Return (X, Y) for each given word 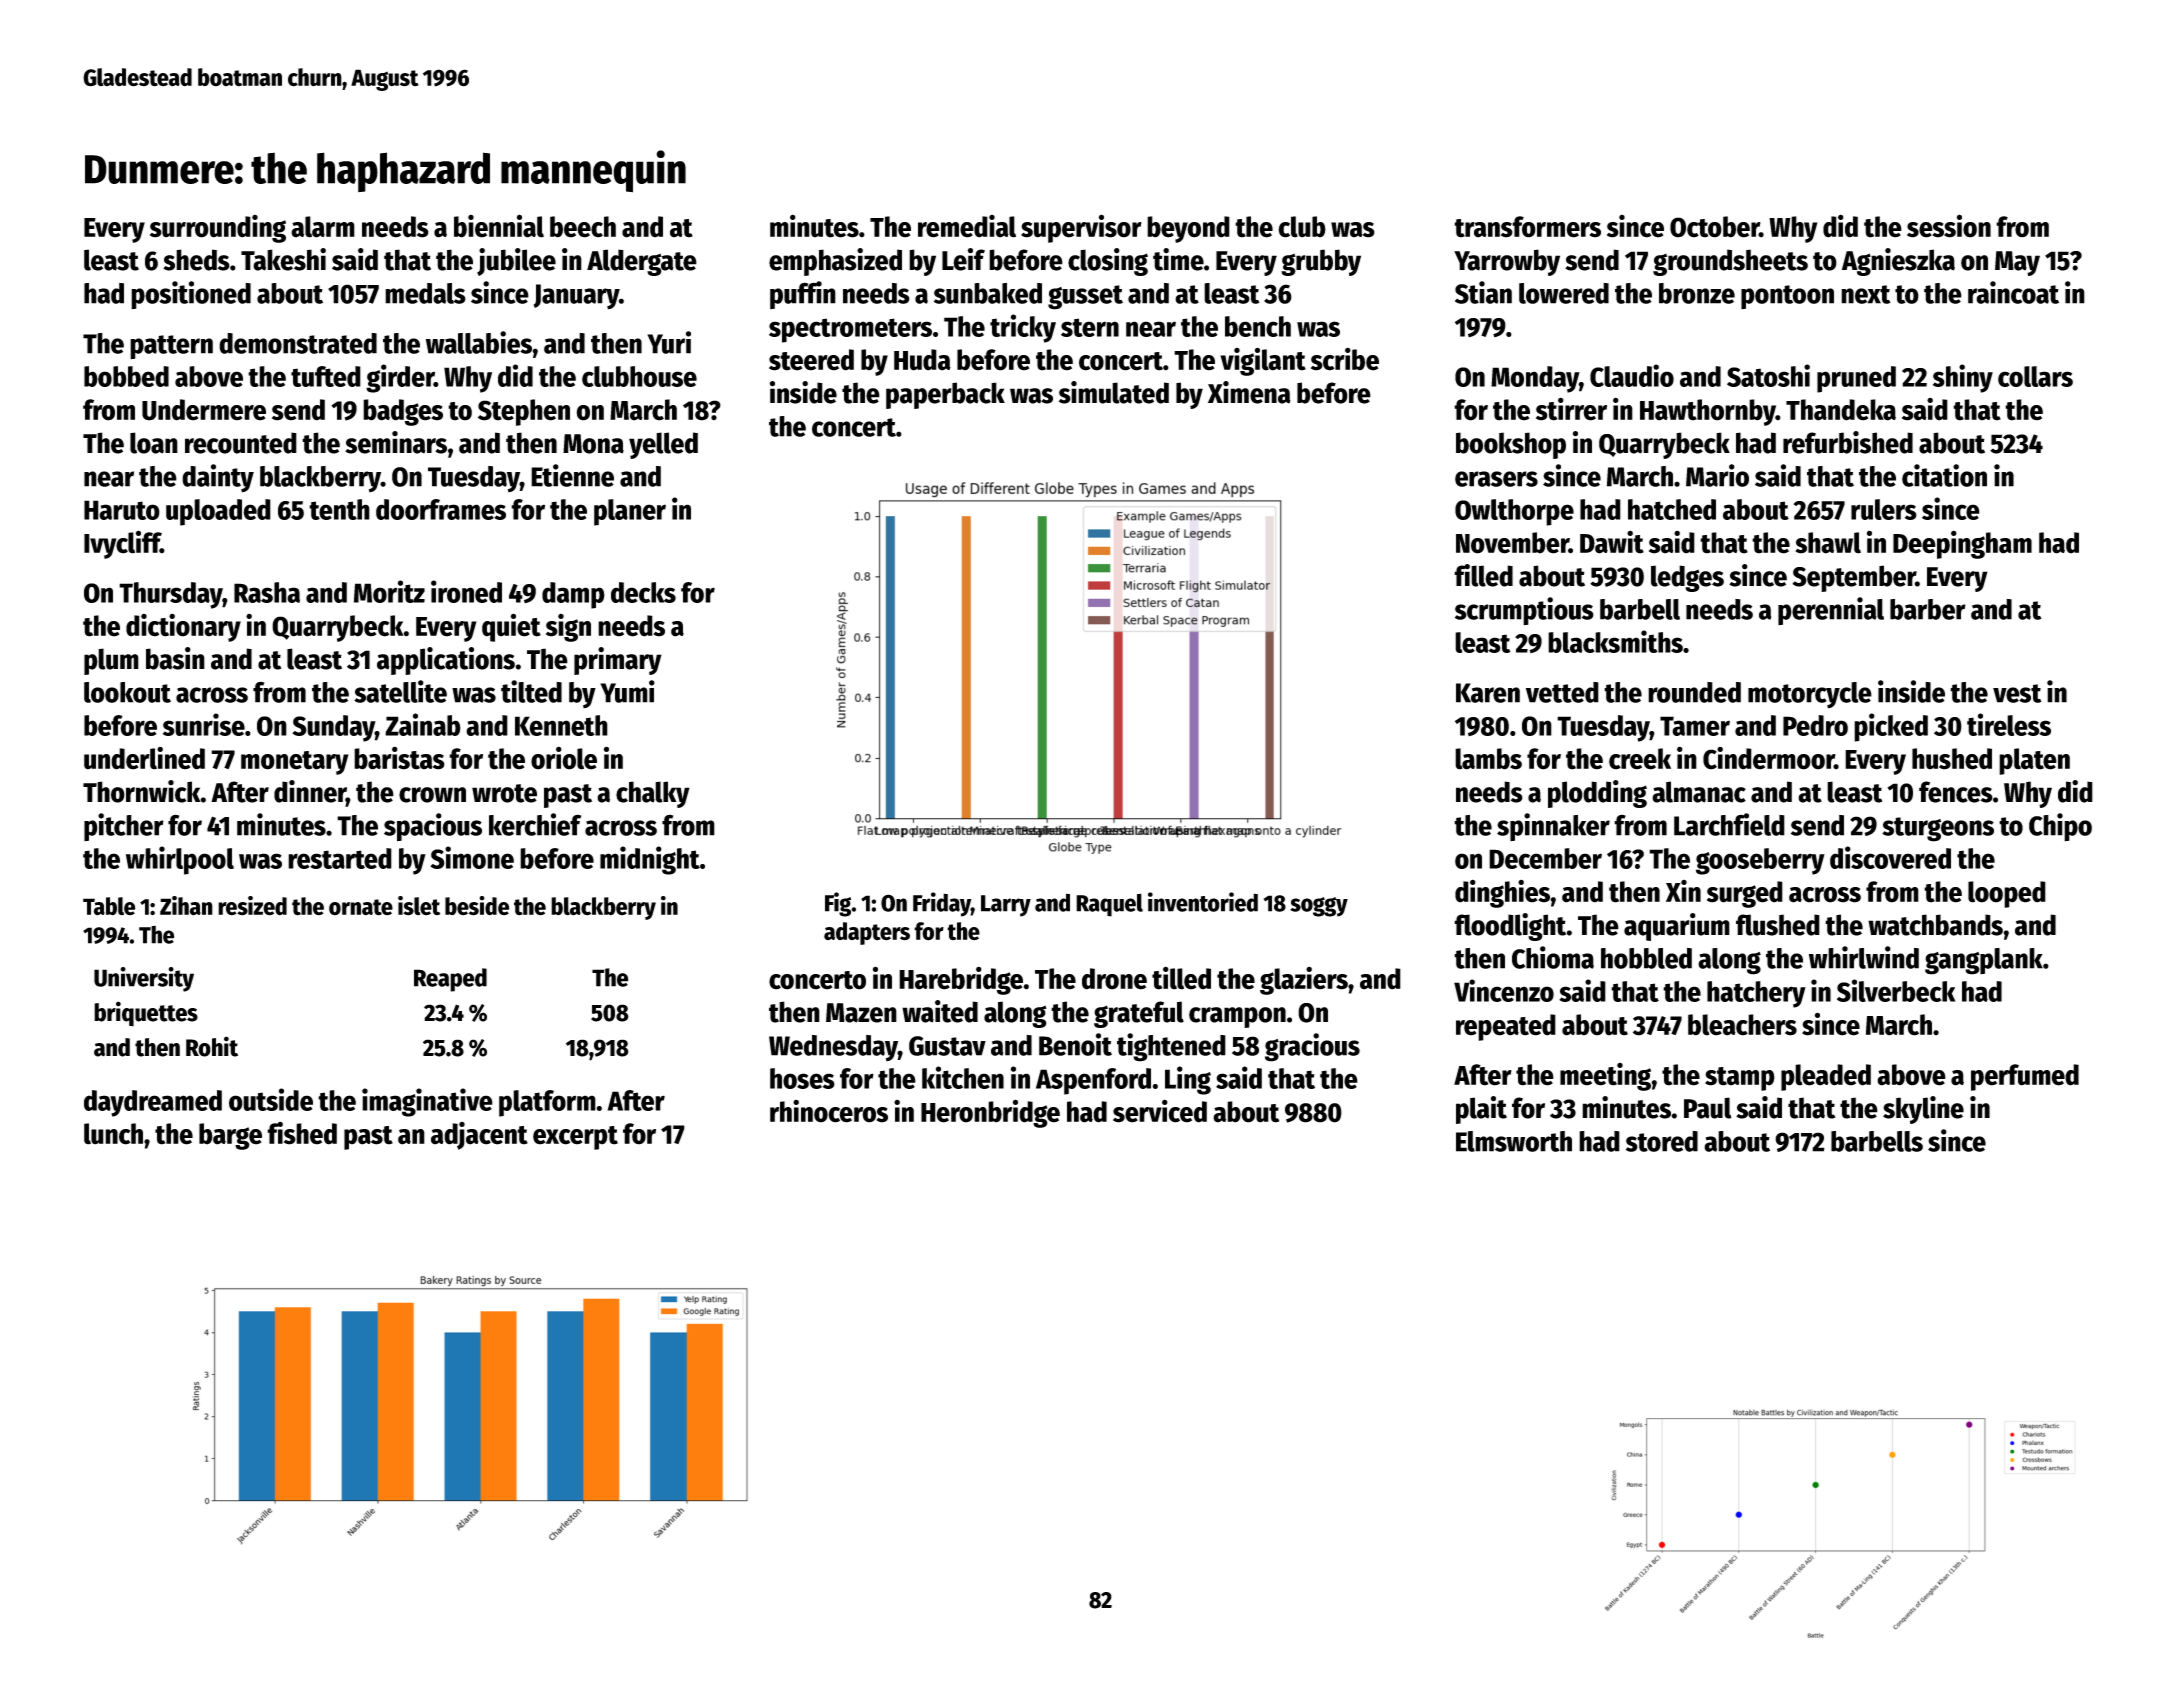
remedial (967, 226)
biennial (499, 226)
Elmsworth (1514, 1141)
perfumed (2025, 1077)
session (1949, 226)
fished (302, 1133)
